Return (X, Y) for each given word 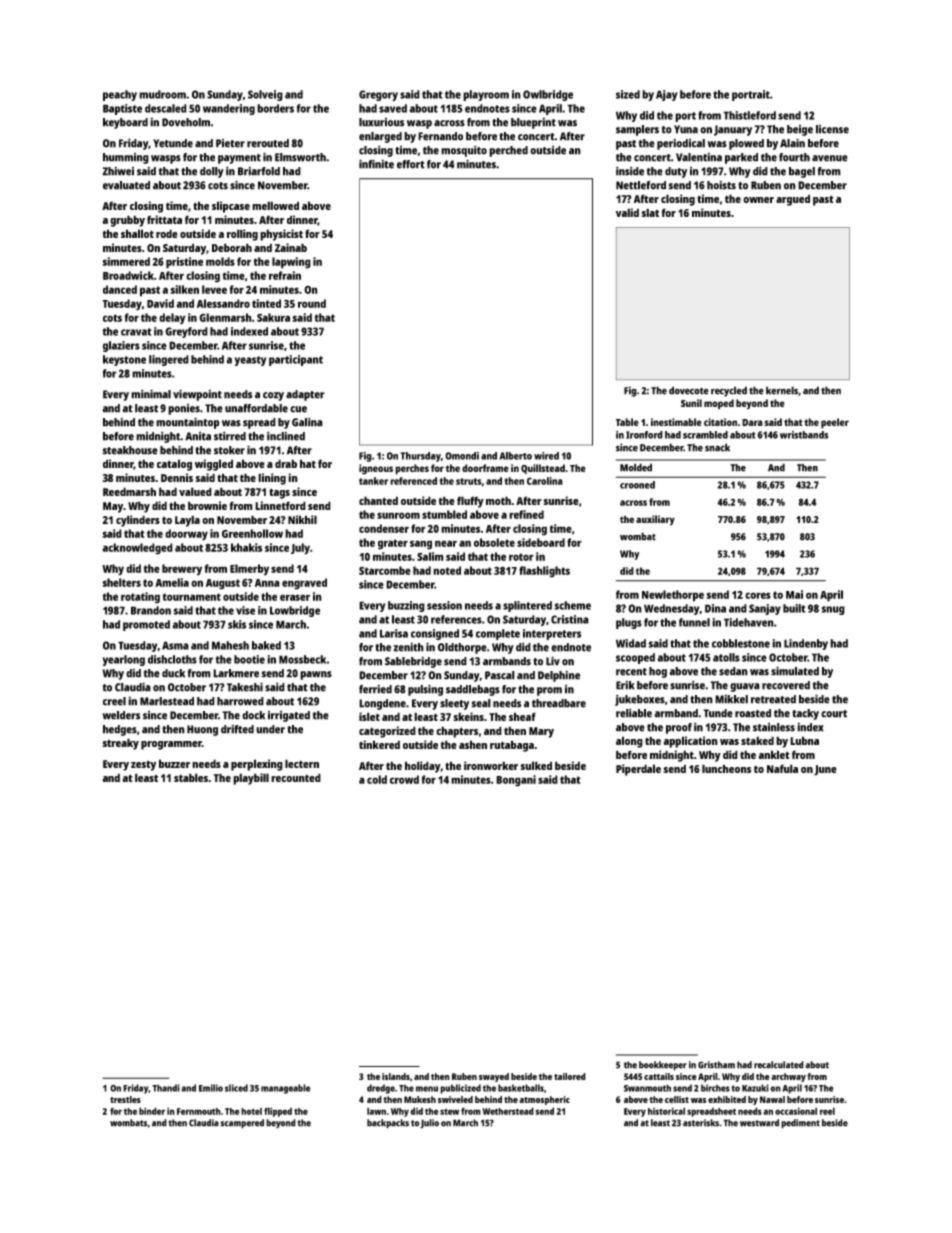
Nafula (782, 768)
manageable (286, 1089)
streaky (121, 744)
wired (546, 456)
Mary (541, 732)
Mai (794, 594)
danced (120, 289)
